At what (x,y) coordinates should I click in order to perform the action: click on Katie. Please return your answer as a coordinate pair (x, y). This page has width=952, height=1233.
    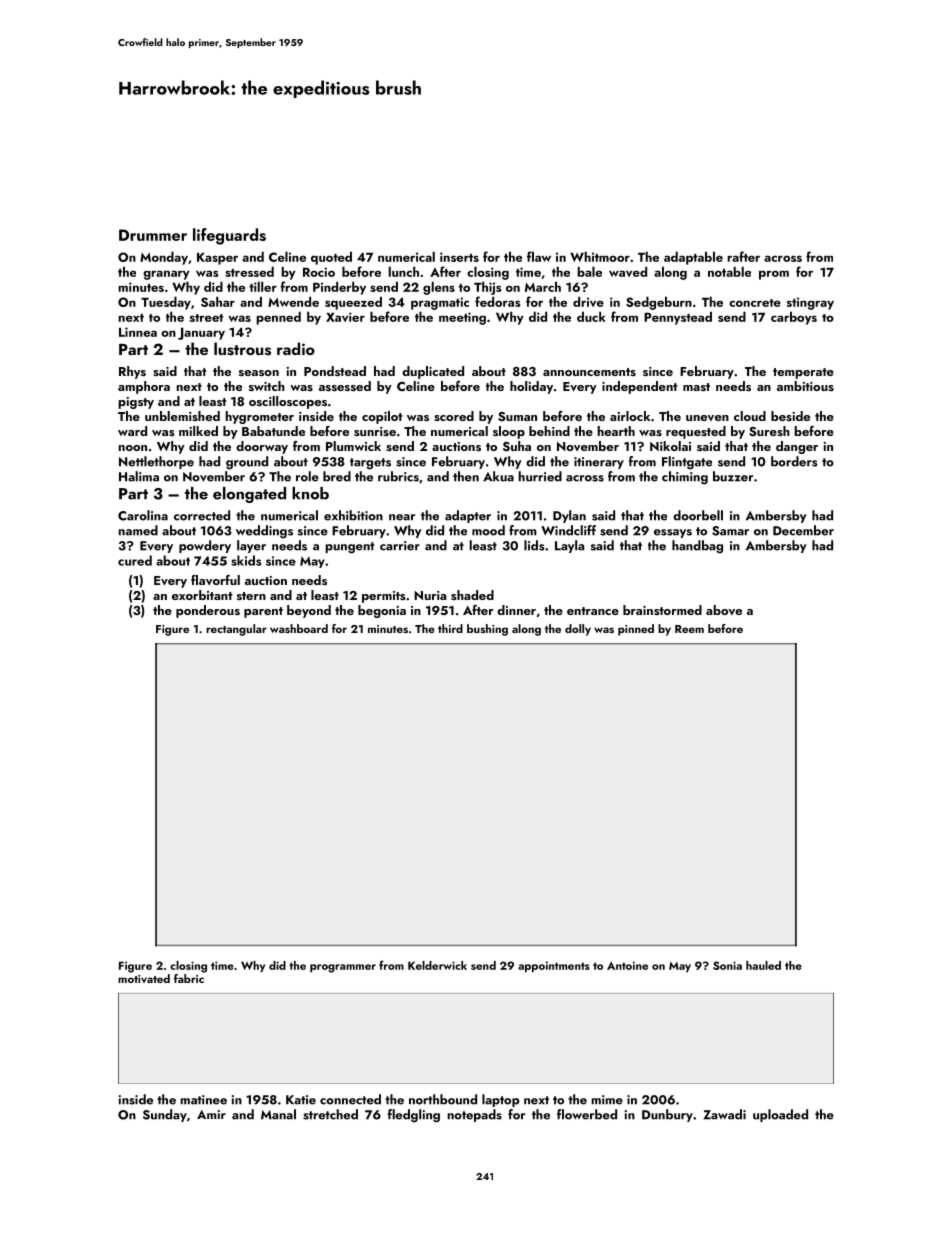
    Looking at the image, I should click on (301, 1100).
